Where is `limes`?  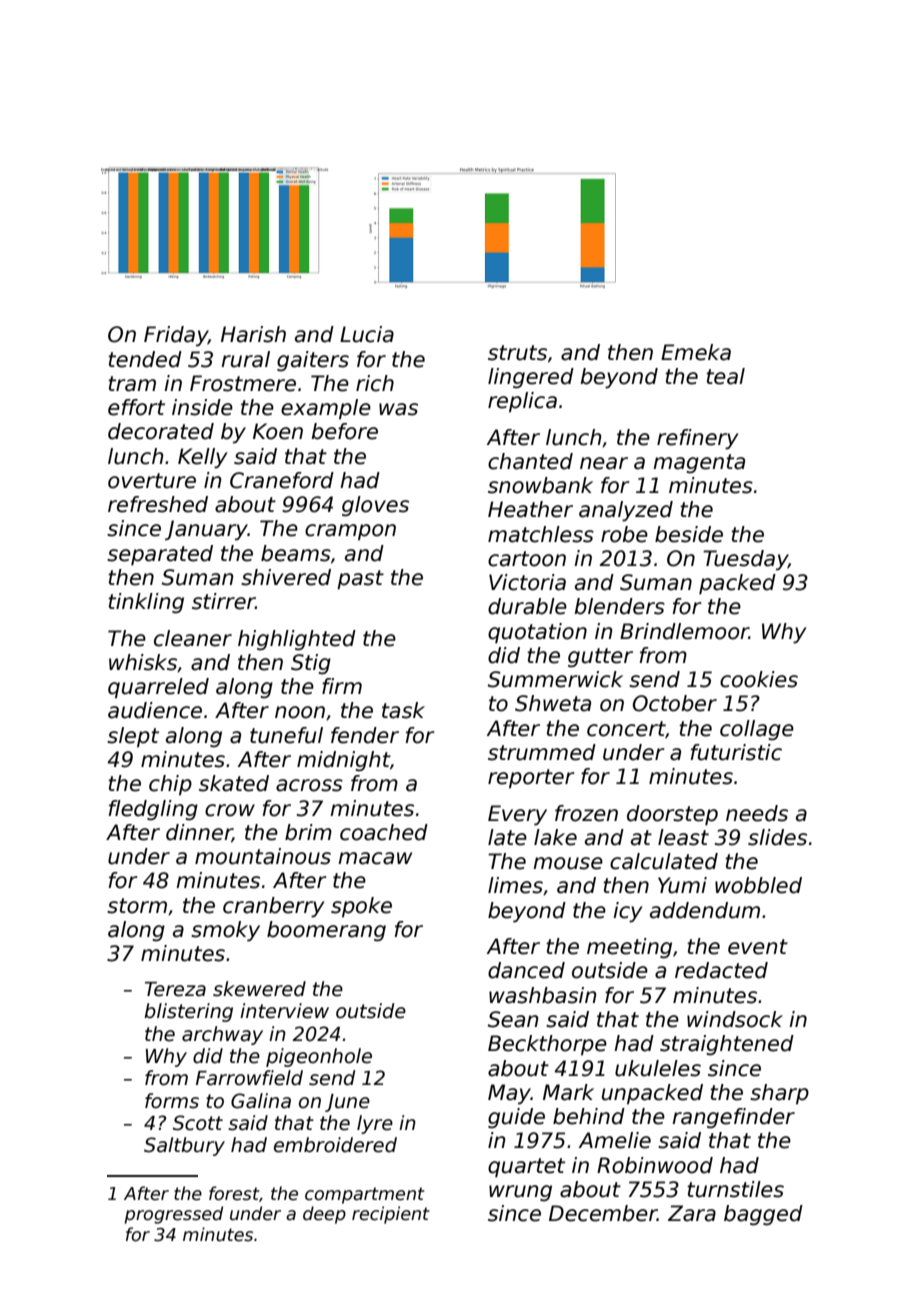 limes is located at coordinates (515, 885).
